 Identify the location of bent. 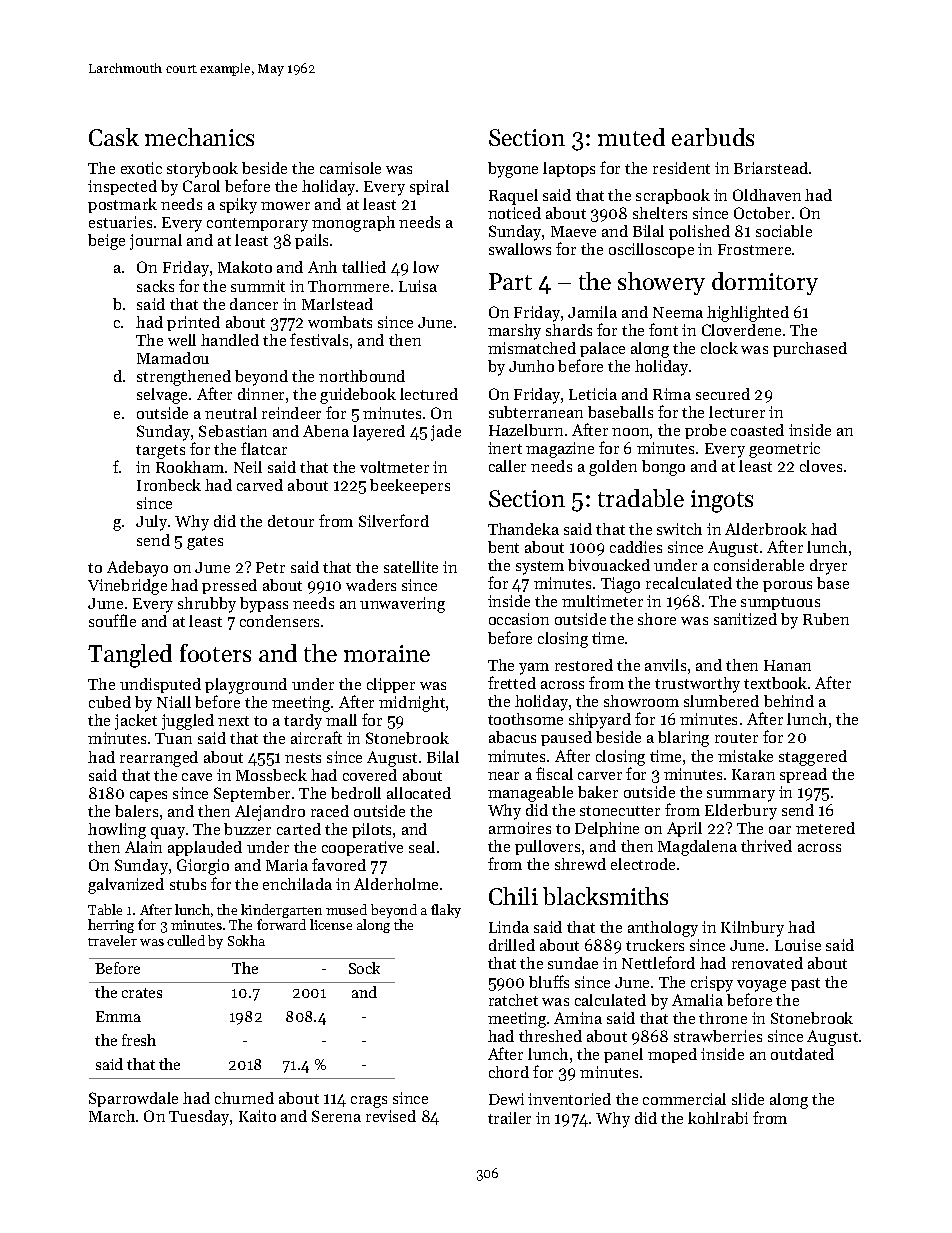
(503, 547).
